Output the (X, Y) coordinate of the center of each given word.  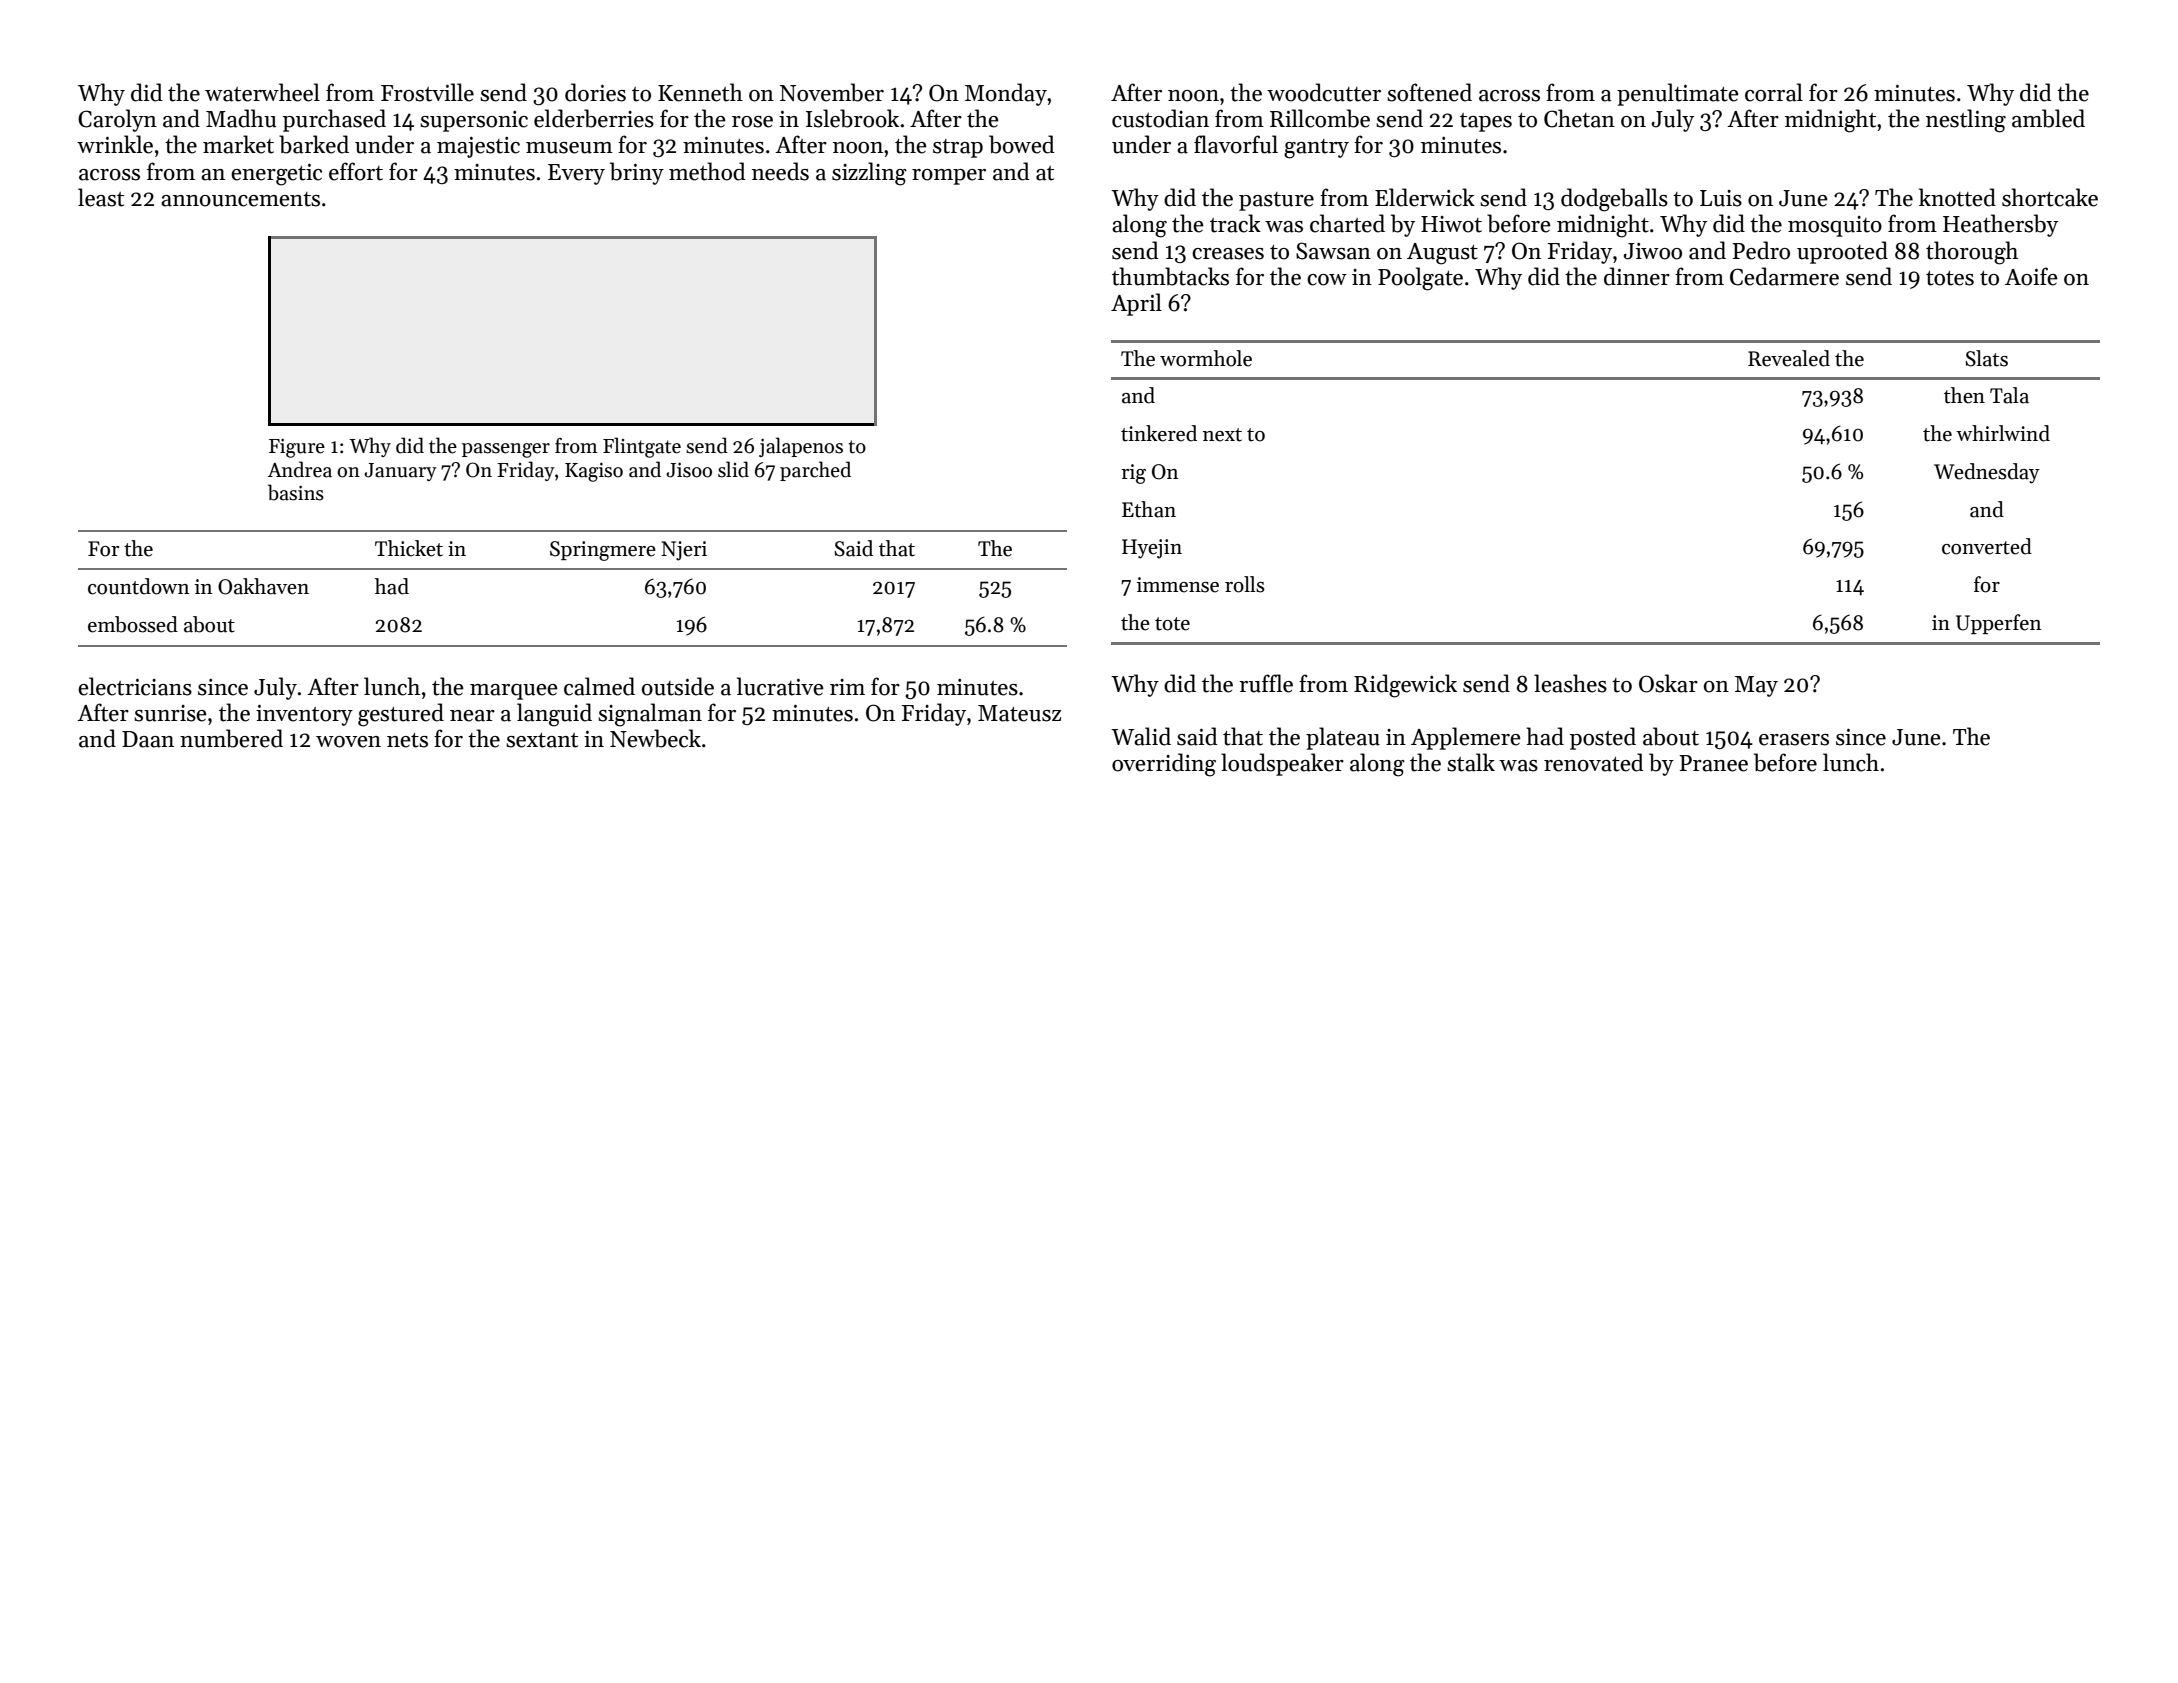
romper (949, 177)
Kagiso (594, 472)
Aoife (2031, 276)
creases (1228, 254)
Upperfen (1998, 624)
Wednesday (1987, 473)
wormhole (1206, 358)
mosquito (1835, 226)
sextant (542, 740)
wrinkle (115, 144)
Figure (297, 448)
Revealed (1789, 358)
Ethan (1149, 509)
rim (847, 687)
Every (576, 174)
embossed (133, 624)
